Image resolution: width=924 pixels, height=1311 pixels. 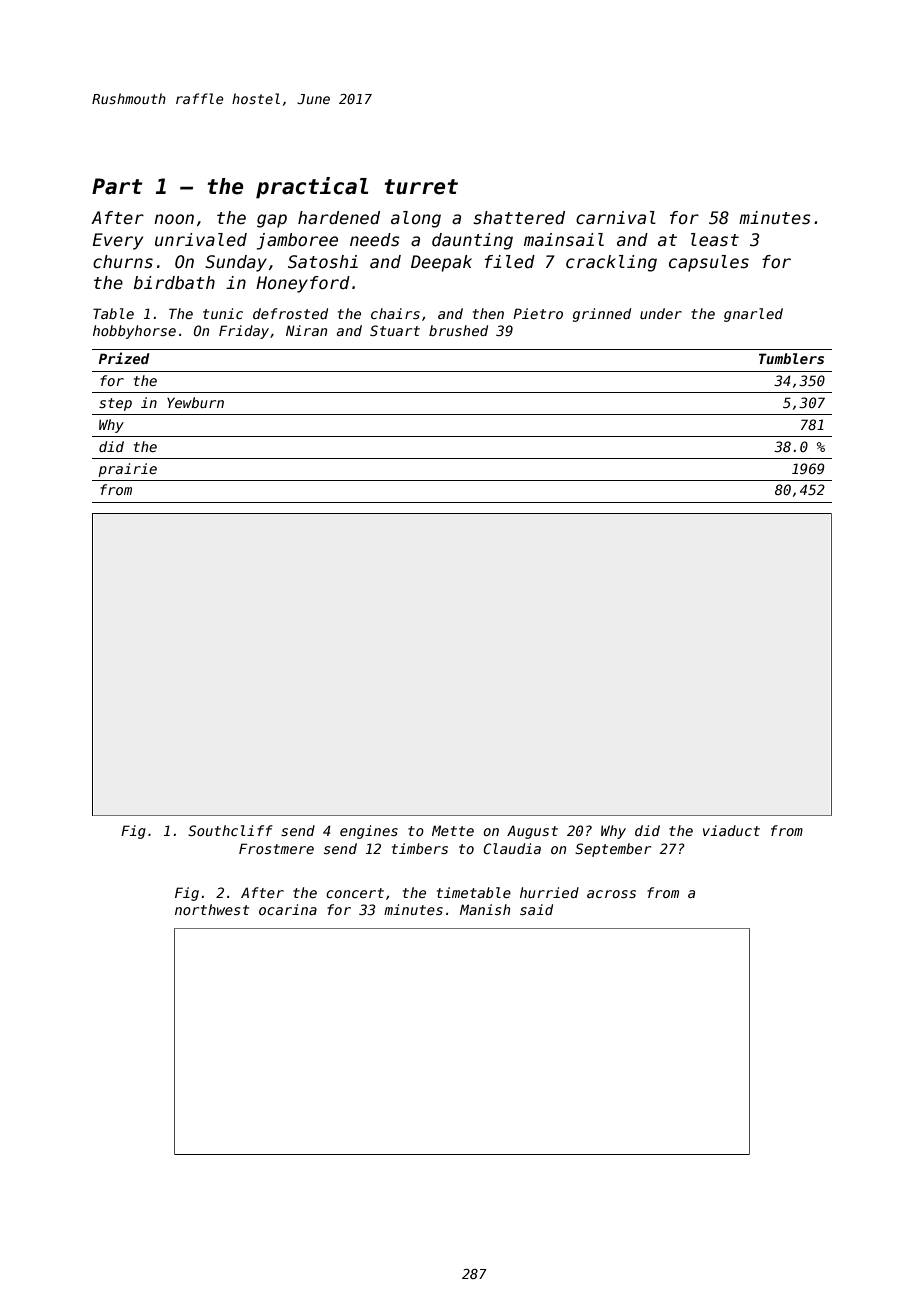 What do you see at coordinates (421, 187) in the screenshot?
I see `turret` at bounding box center [421, 187].
